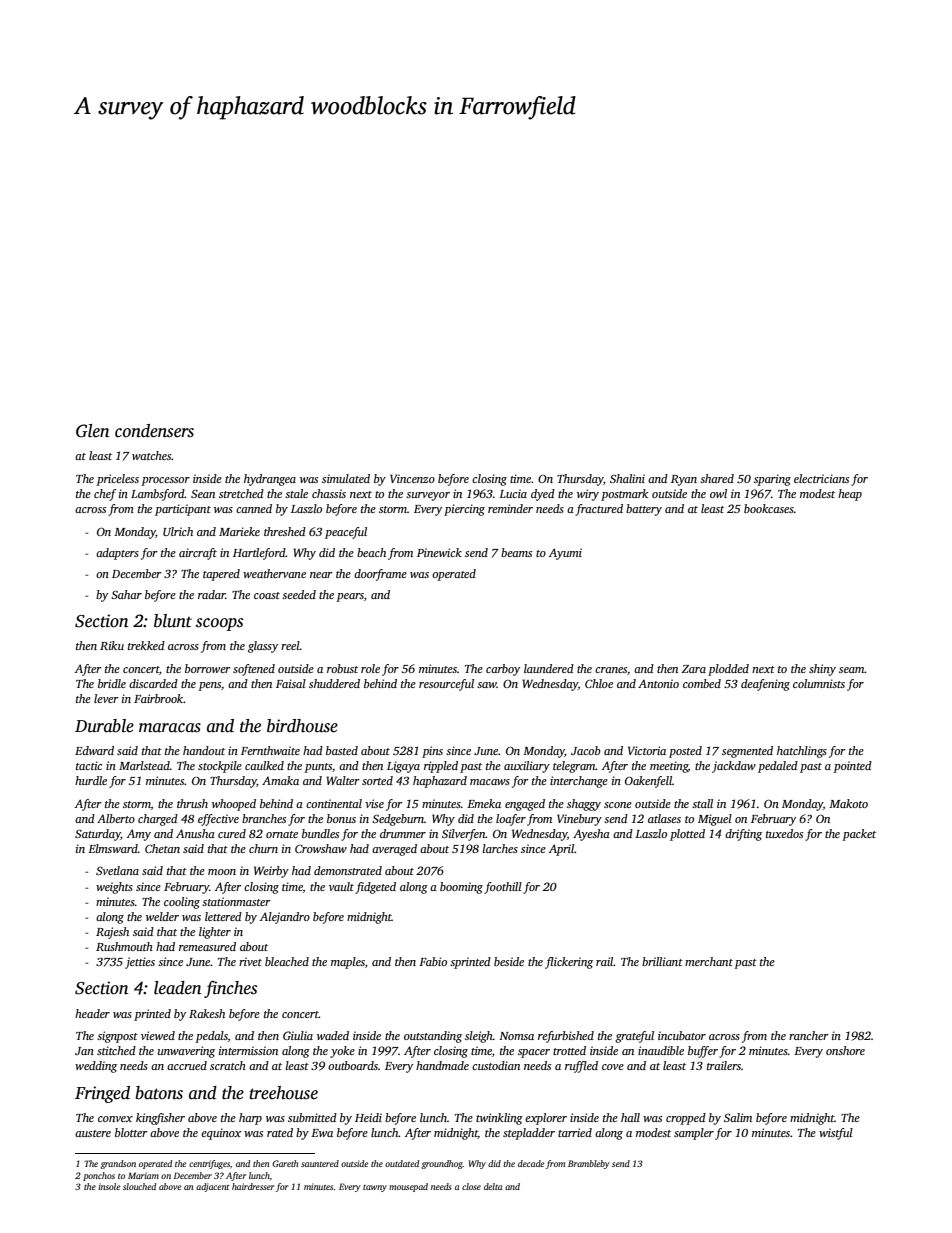  I want to click on carboy, so click(503, 670).
